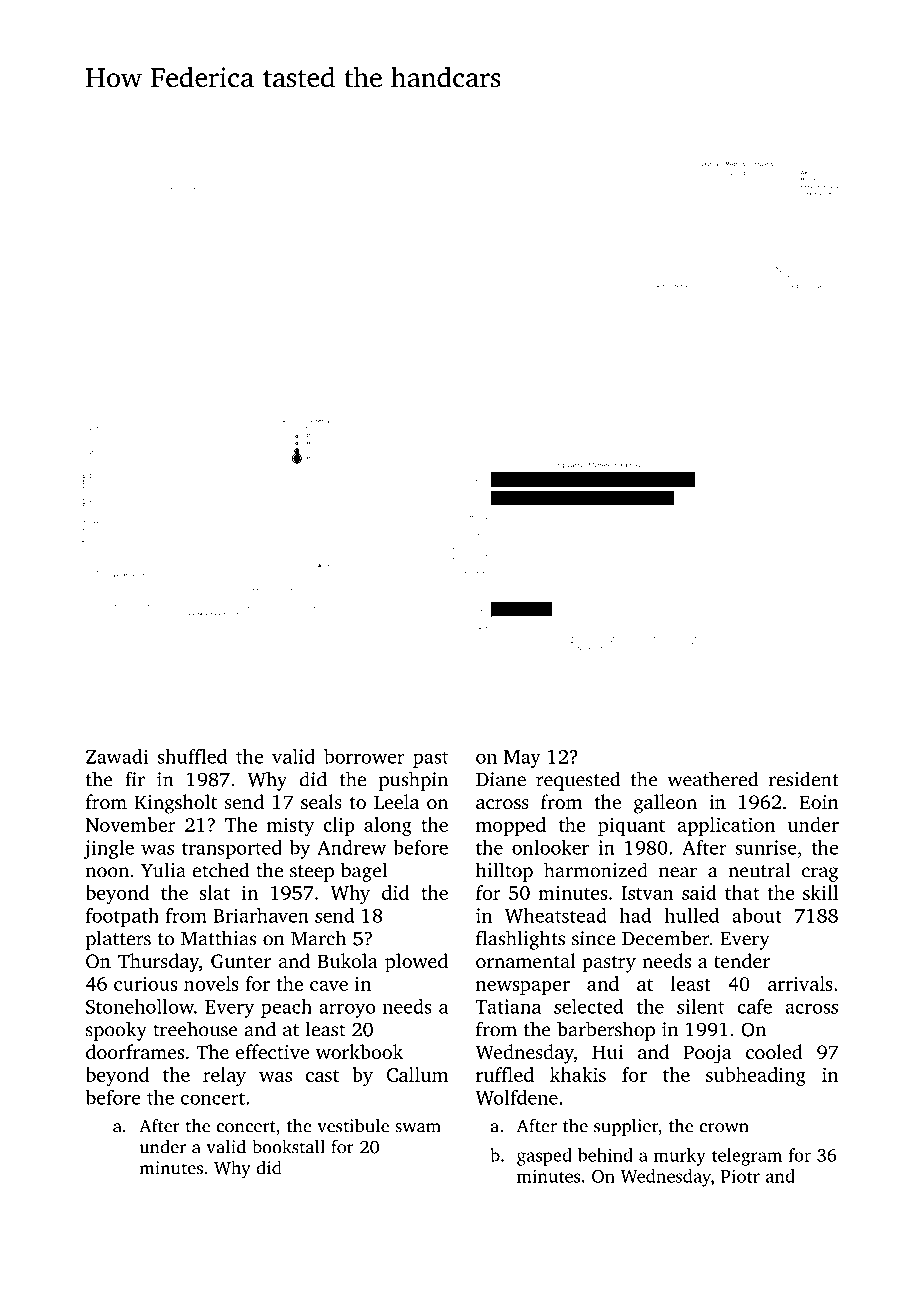 The height and width of the screenshot is (1314, 924). What do you see at coordinates (544, 1157) in the screenshot?
I see `gasped` at bounding box center [544, 1157].
